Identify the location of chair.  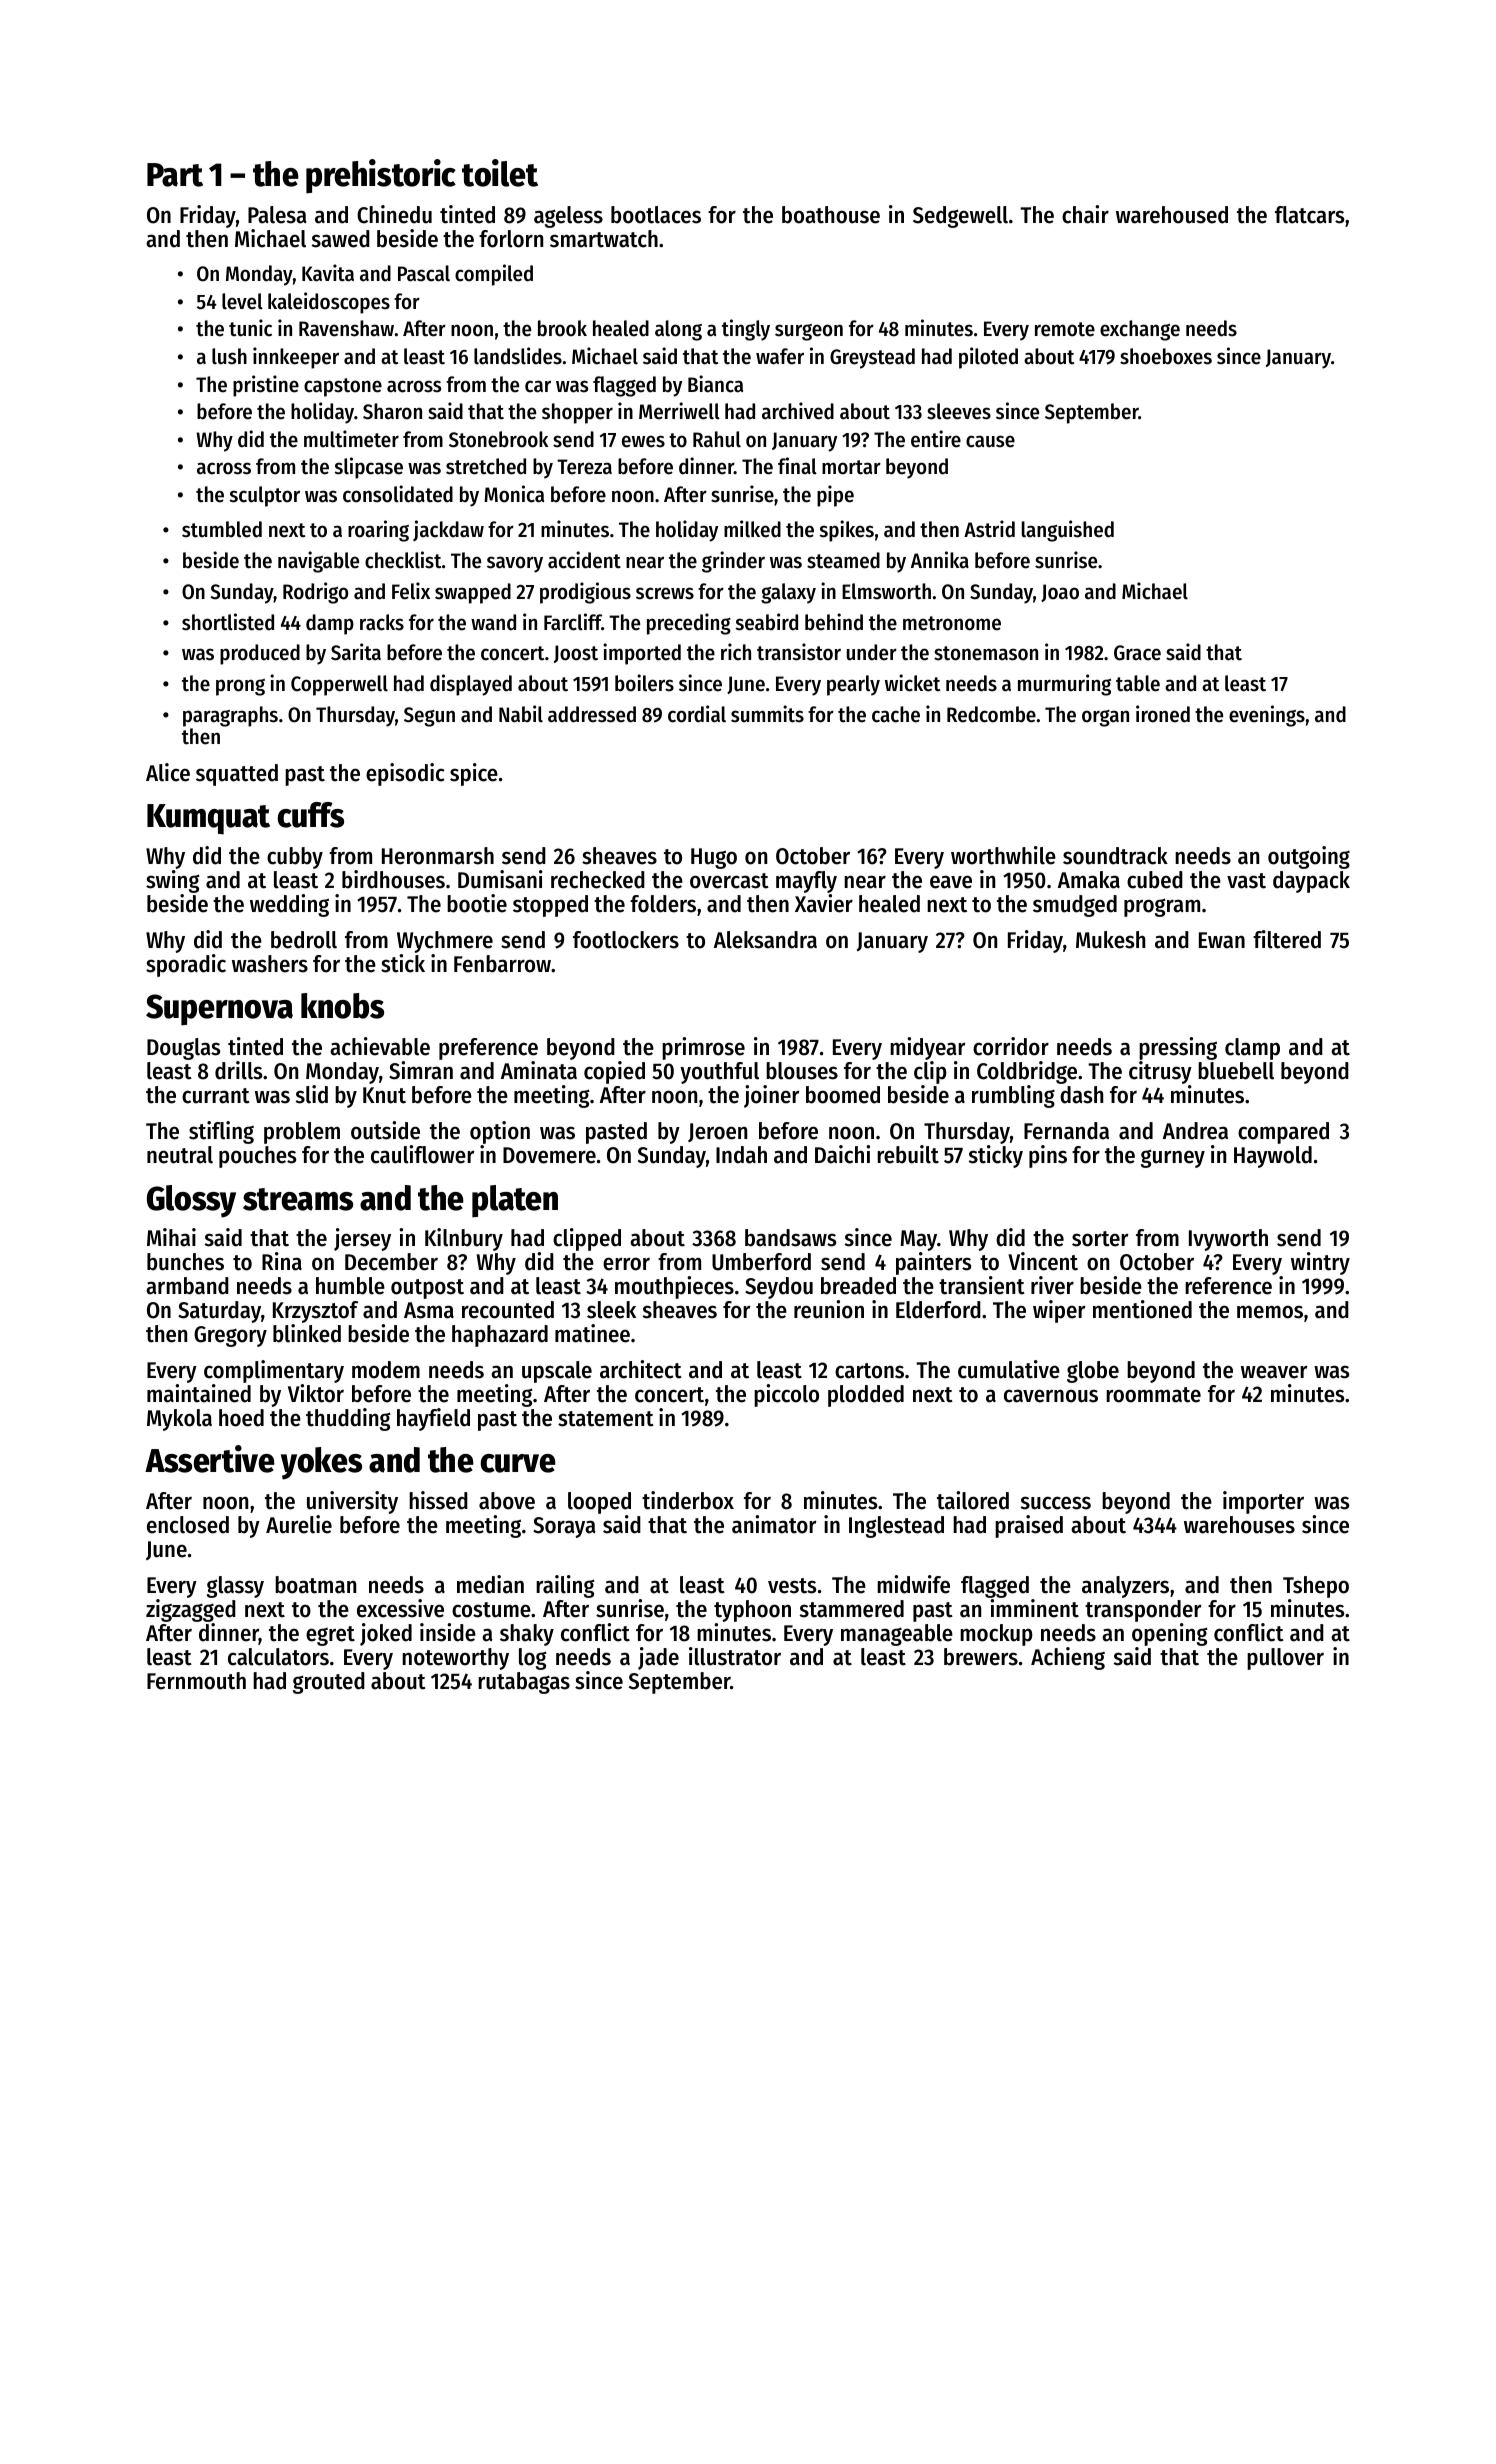
(1085, 214).
